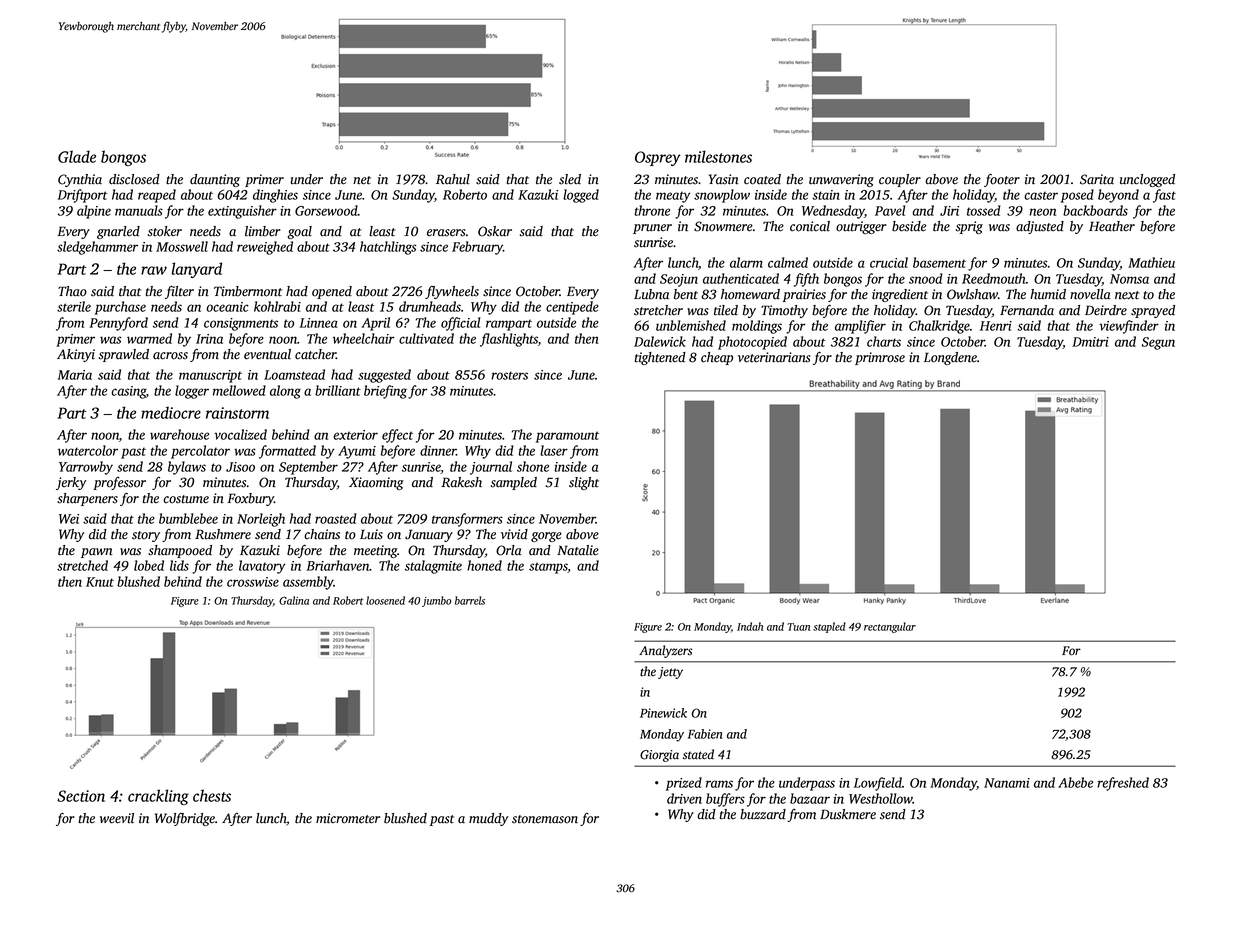 The height and width of the screenshot is (952, 1233). I want to click on Galina, so click(294, 600).
